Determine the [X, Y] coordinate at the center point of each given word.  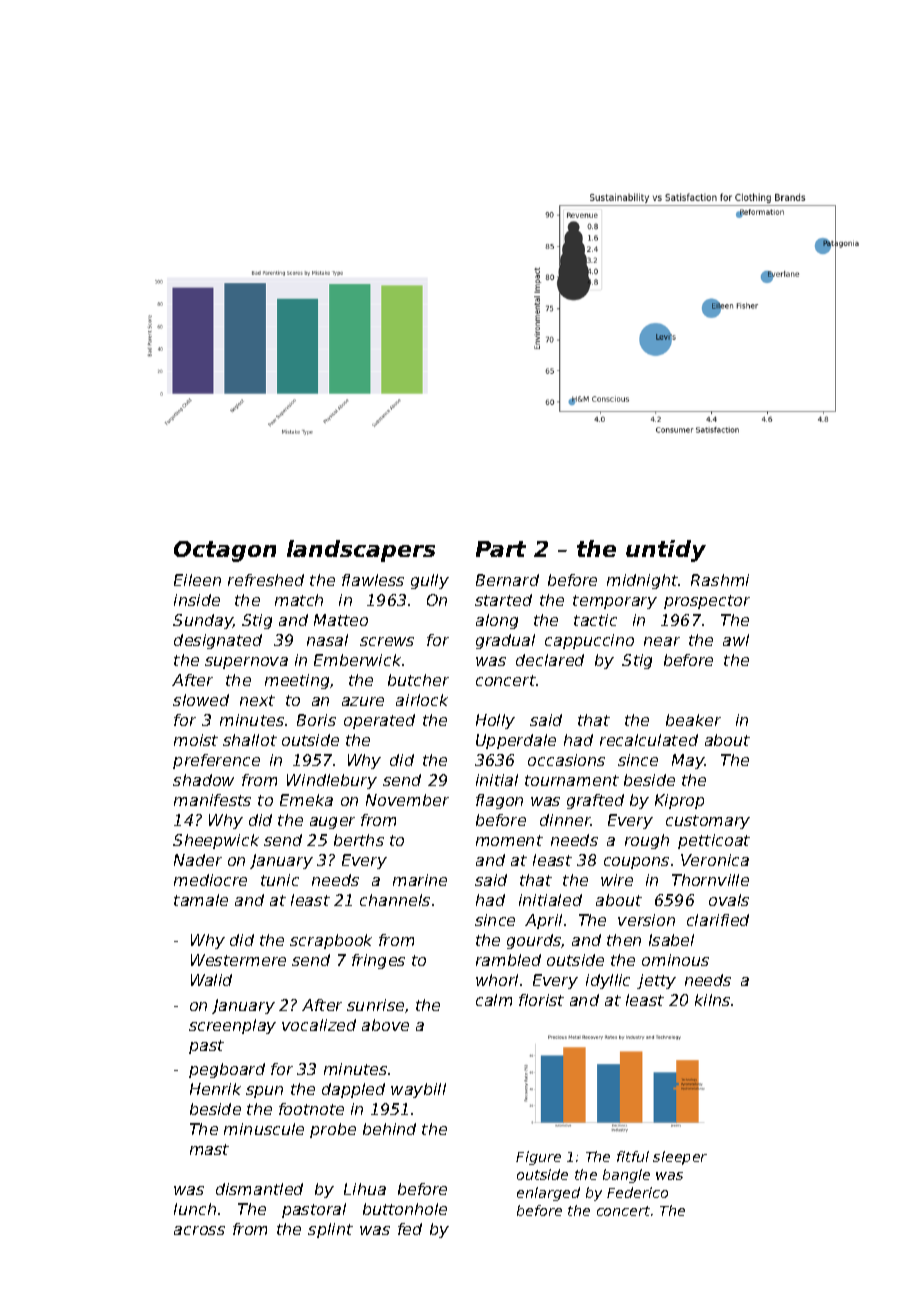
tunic [280, 880]
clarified [718, 920]
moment [509, 840]
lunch [195, 1209]
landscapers [361, 551]
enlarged [548, 1194]
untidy [666, 551]
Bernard [507, 580]
